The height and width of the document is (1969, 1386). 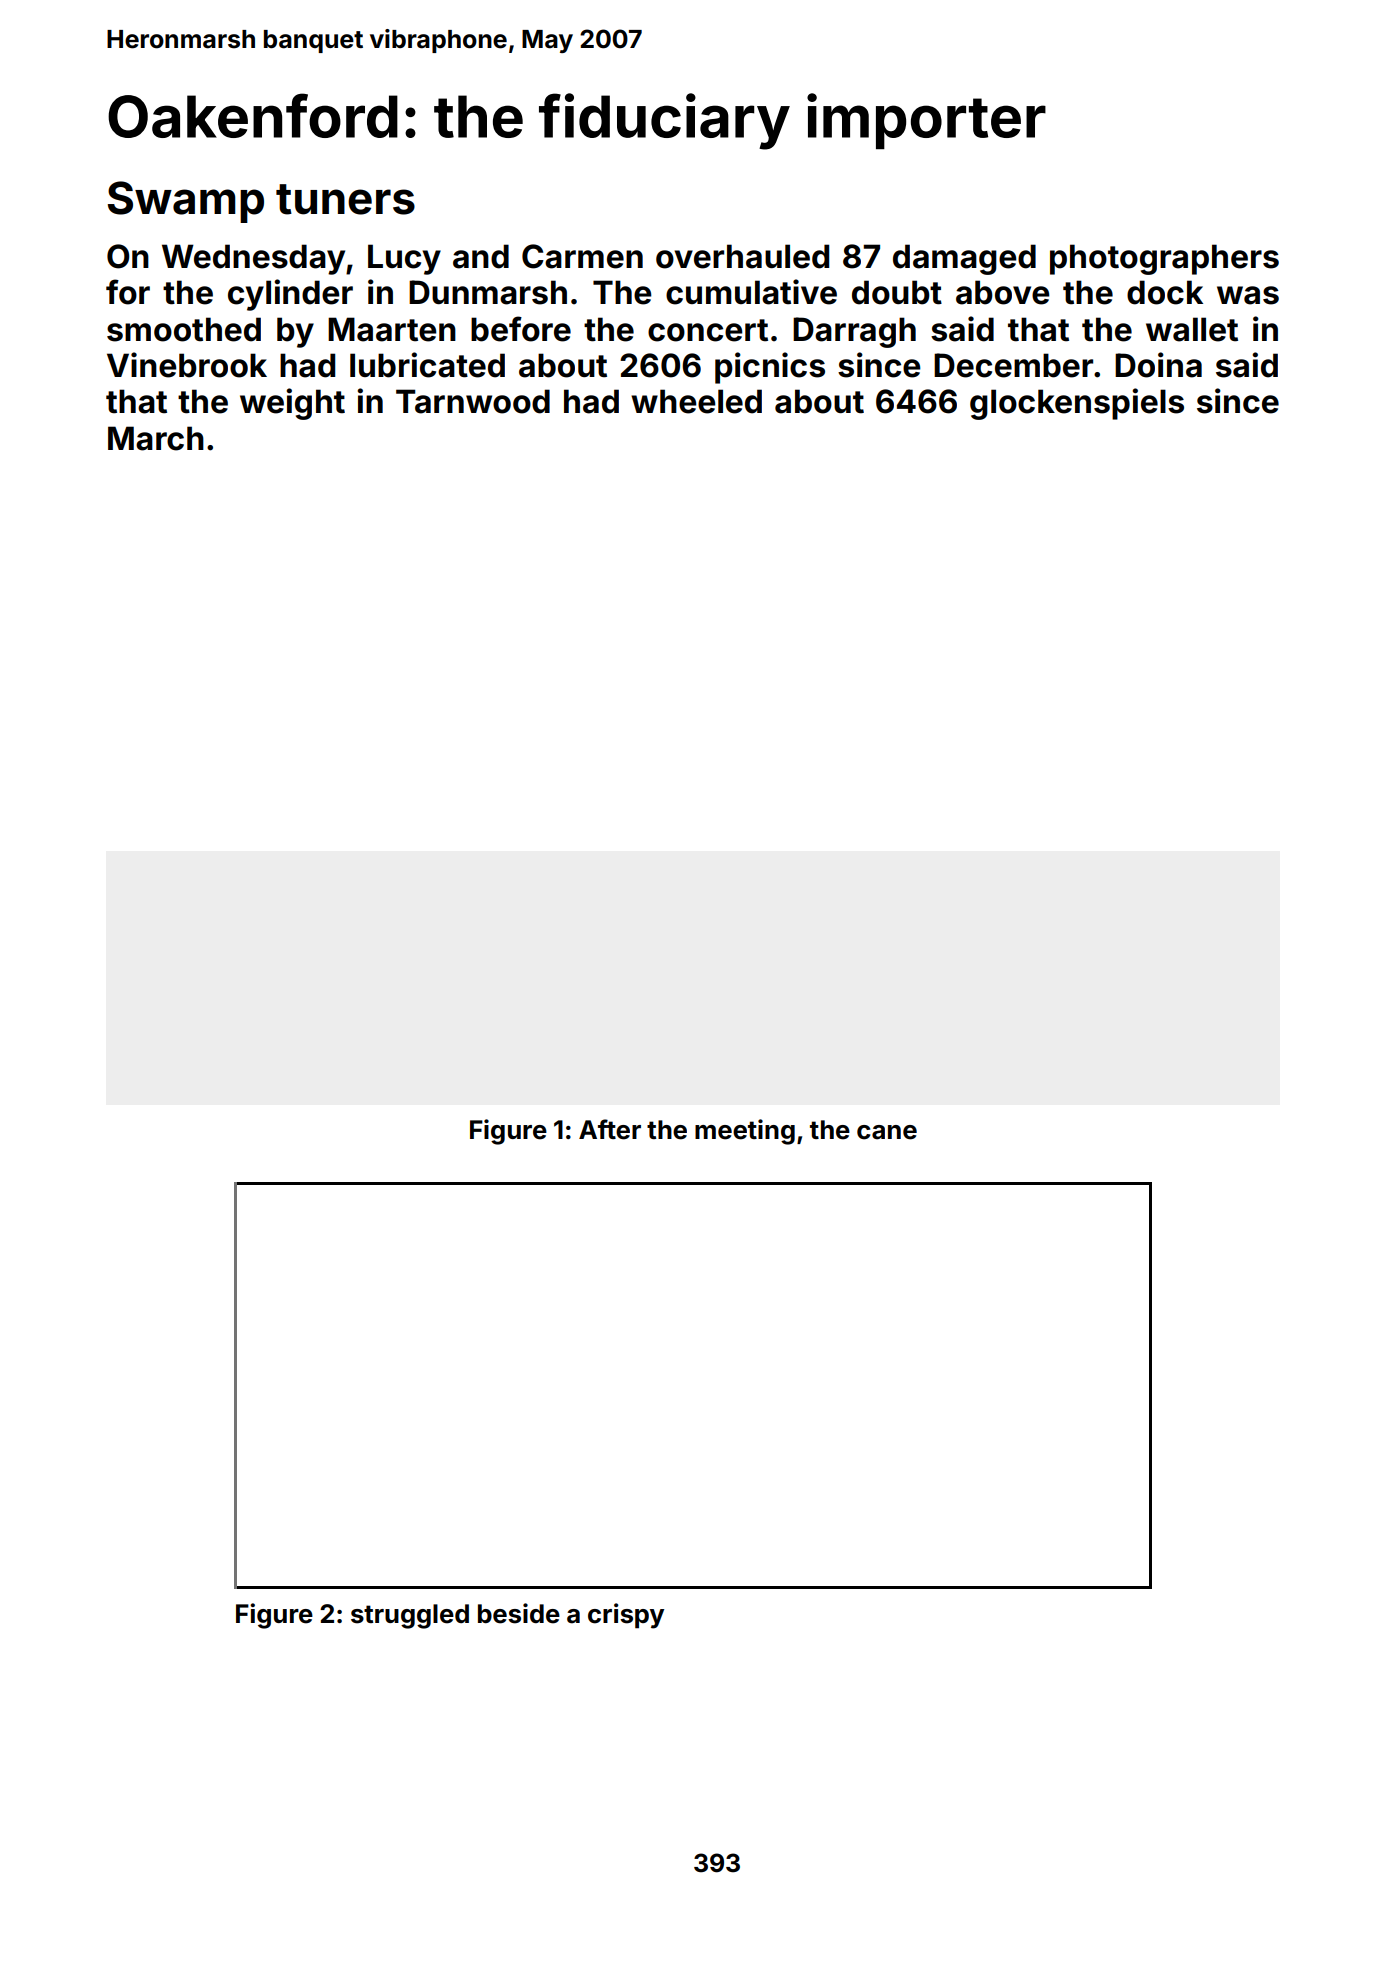 What do you see at coordinates (610, 1129) in the document?
I see `After` at bounding box center [610, 1129].
